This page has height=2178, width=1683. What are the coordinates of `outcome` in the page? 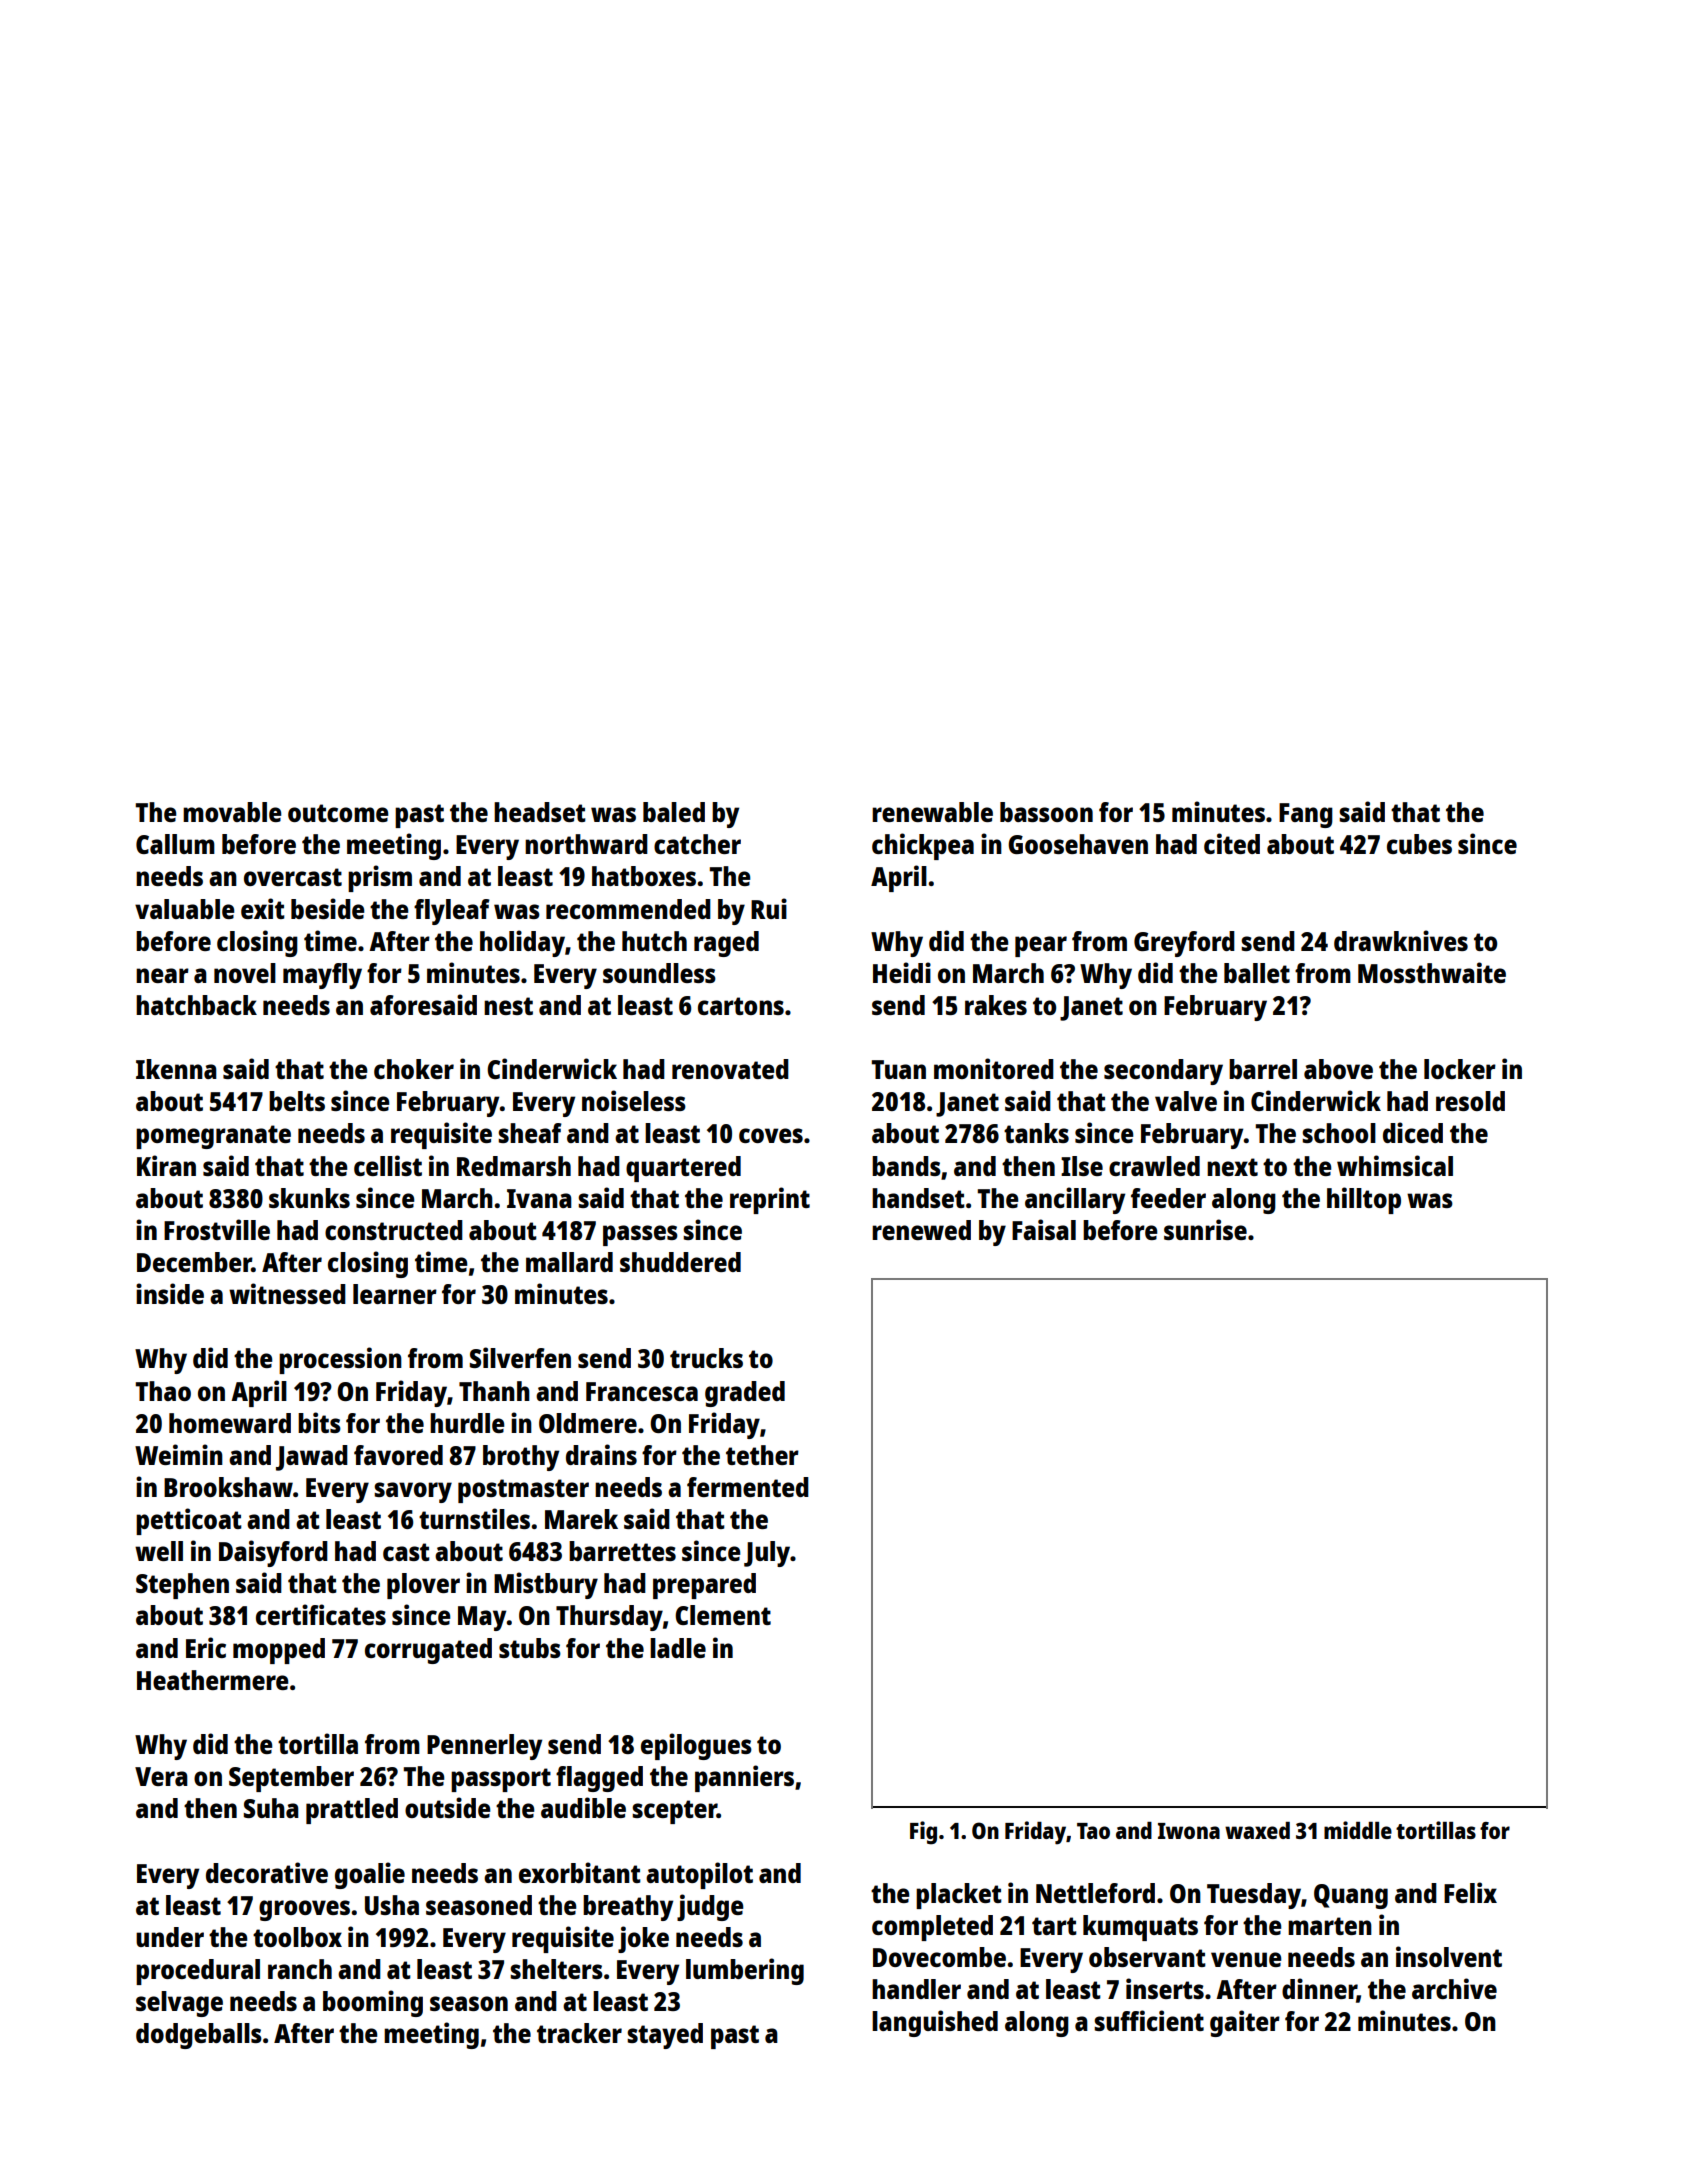 It's located at (338, 813).
